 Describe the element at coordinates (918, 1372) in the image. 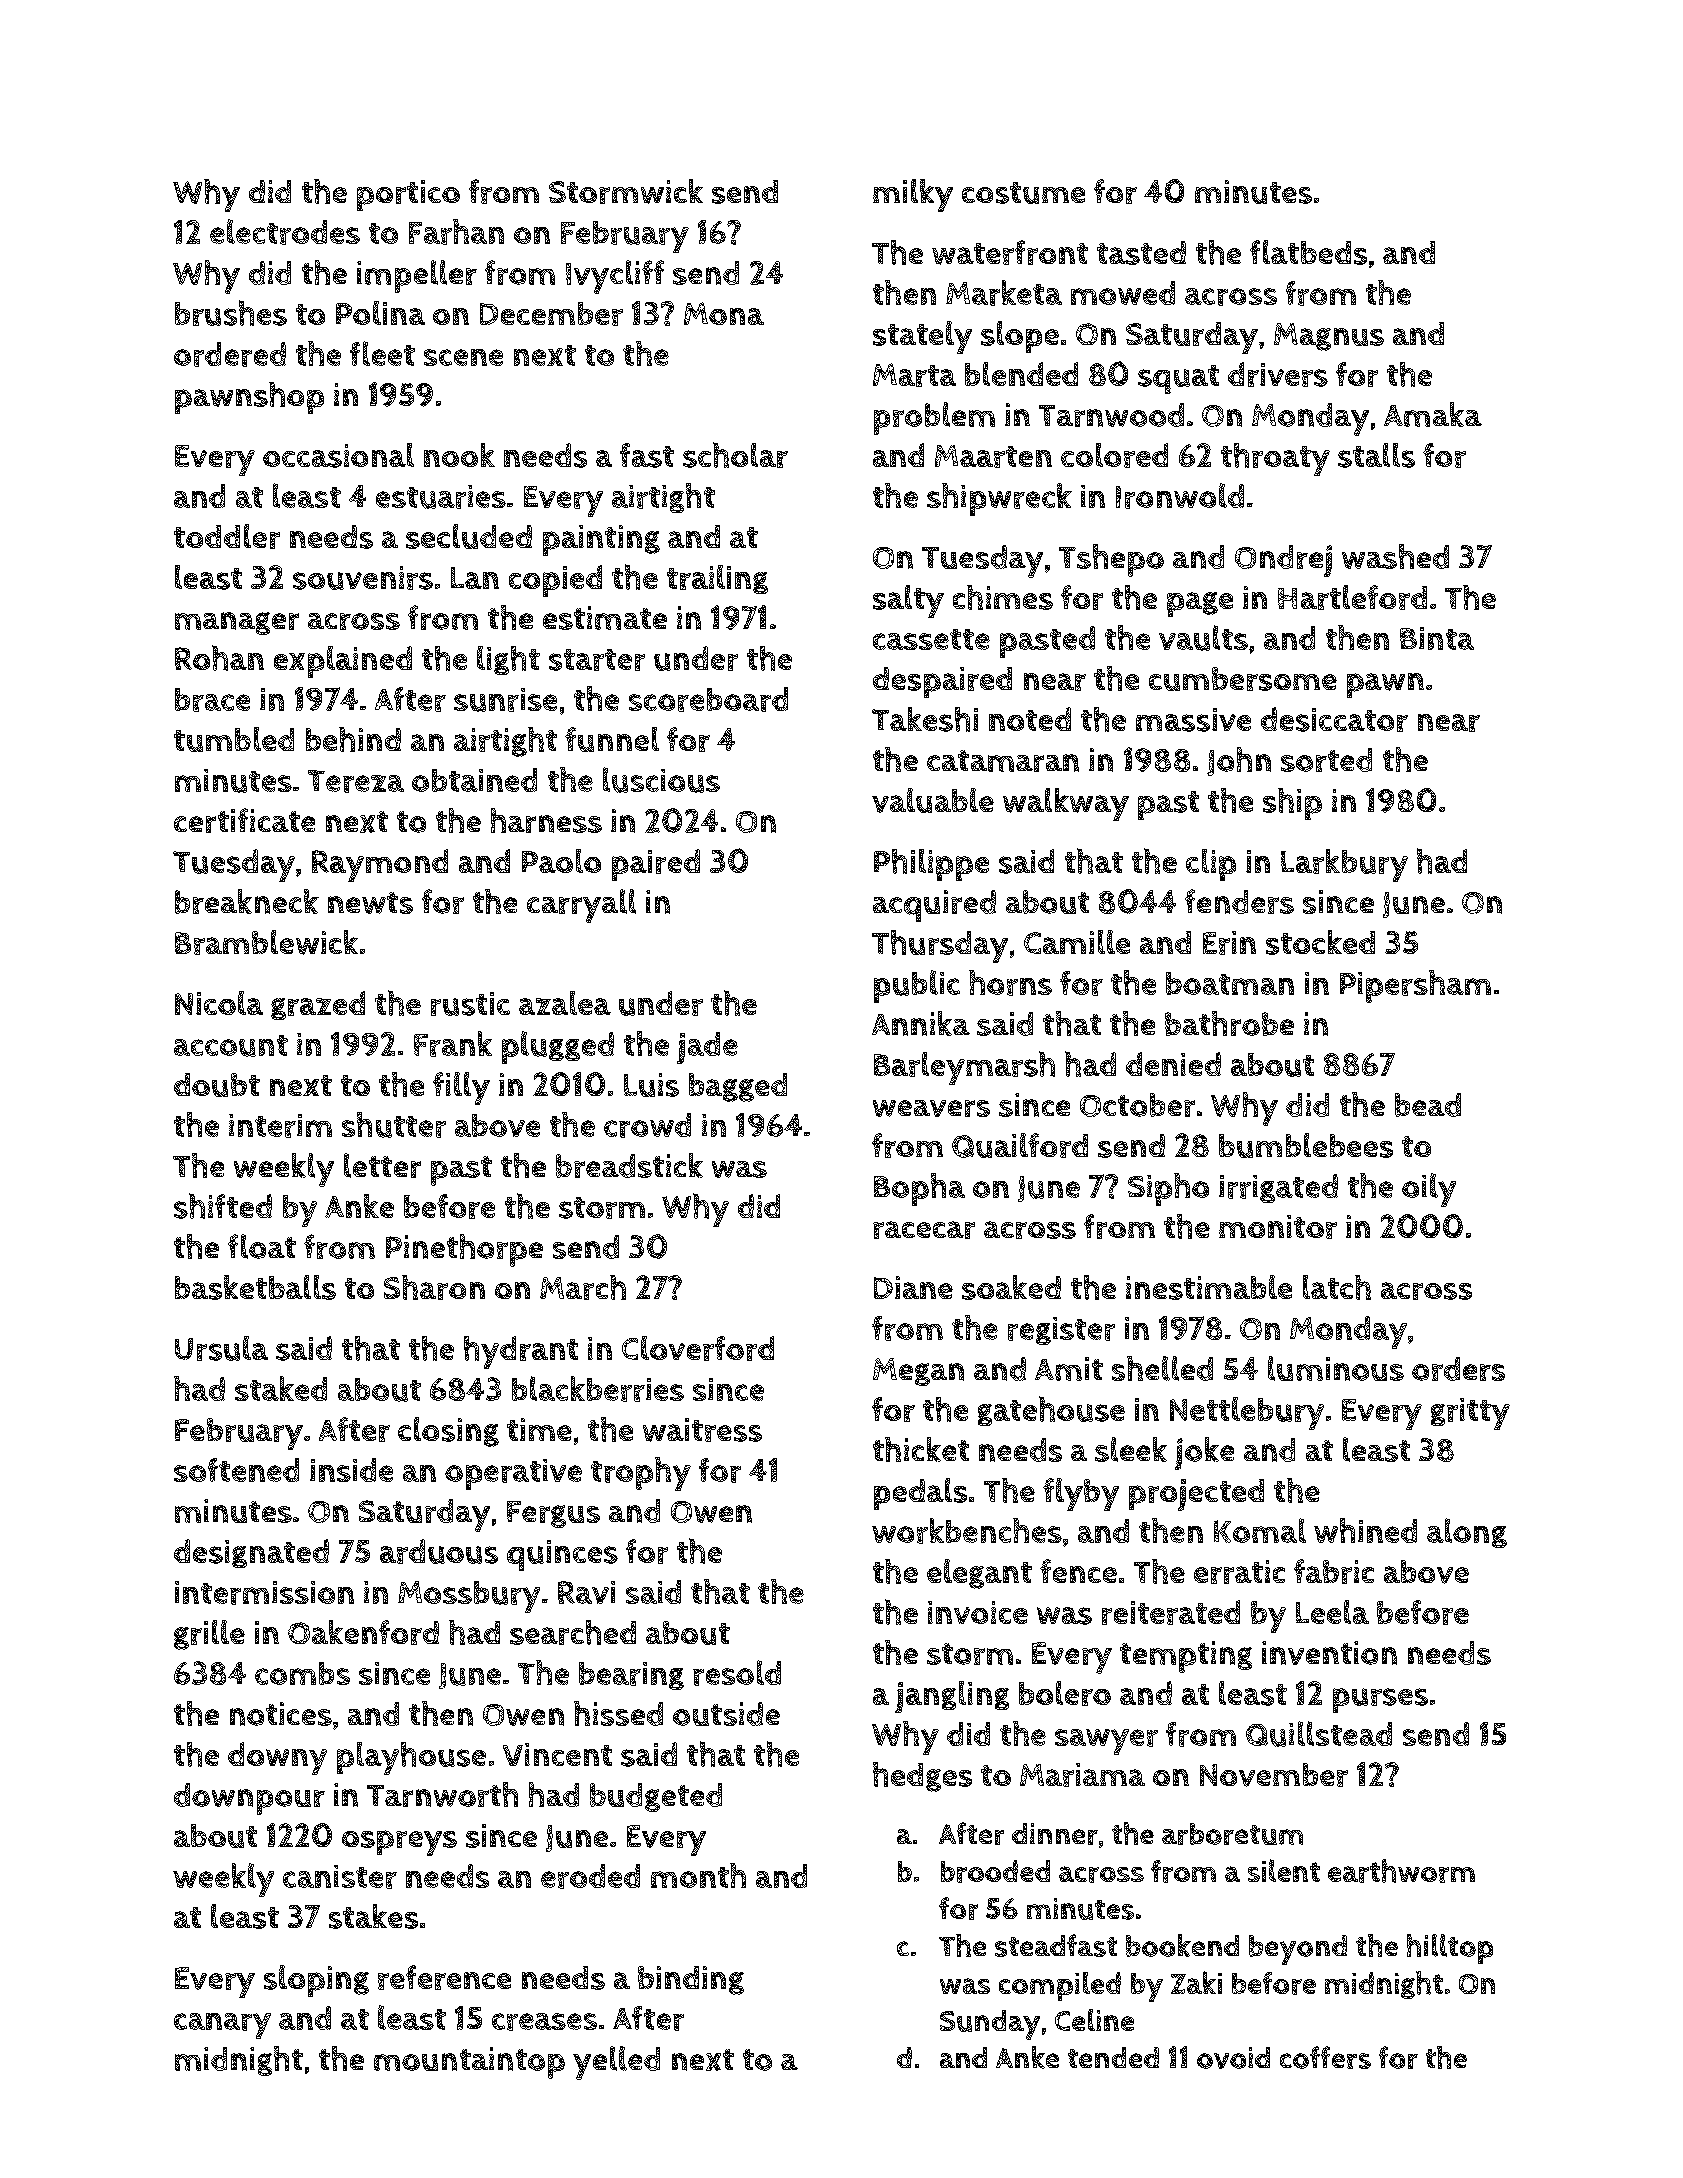

I see `Megan` at that location.
